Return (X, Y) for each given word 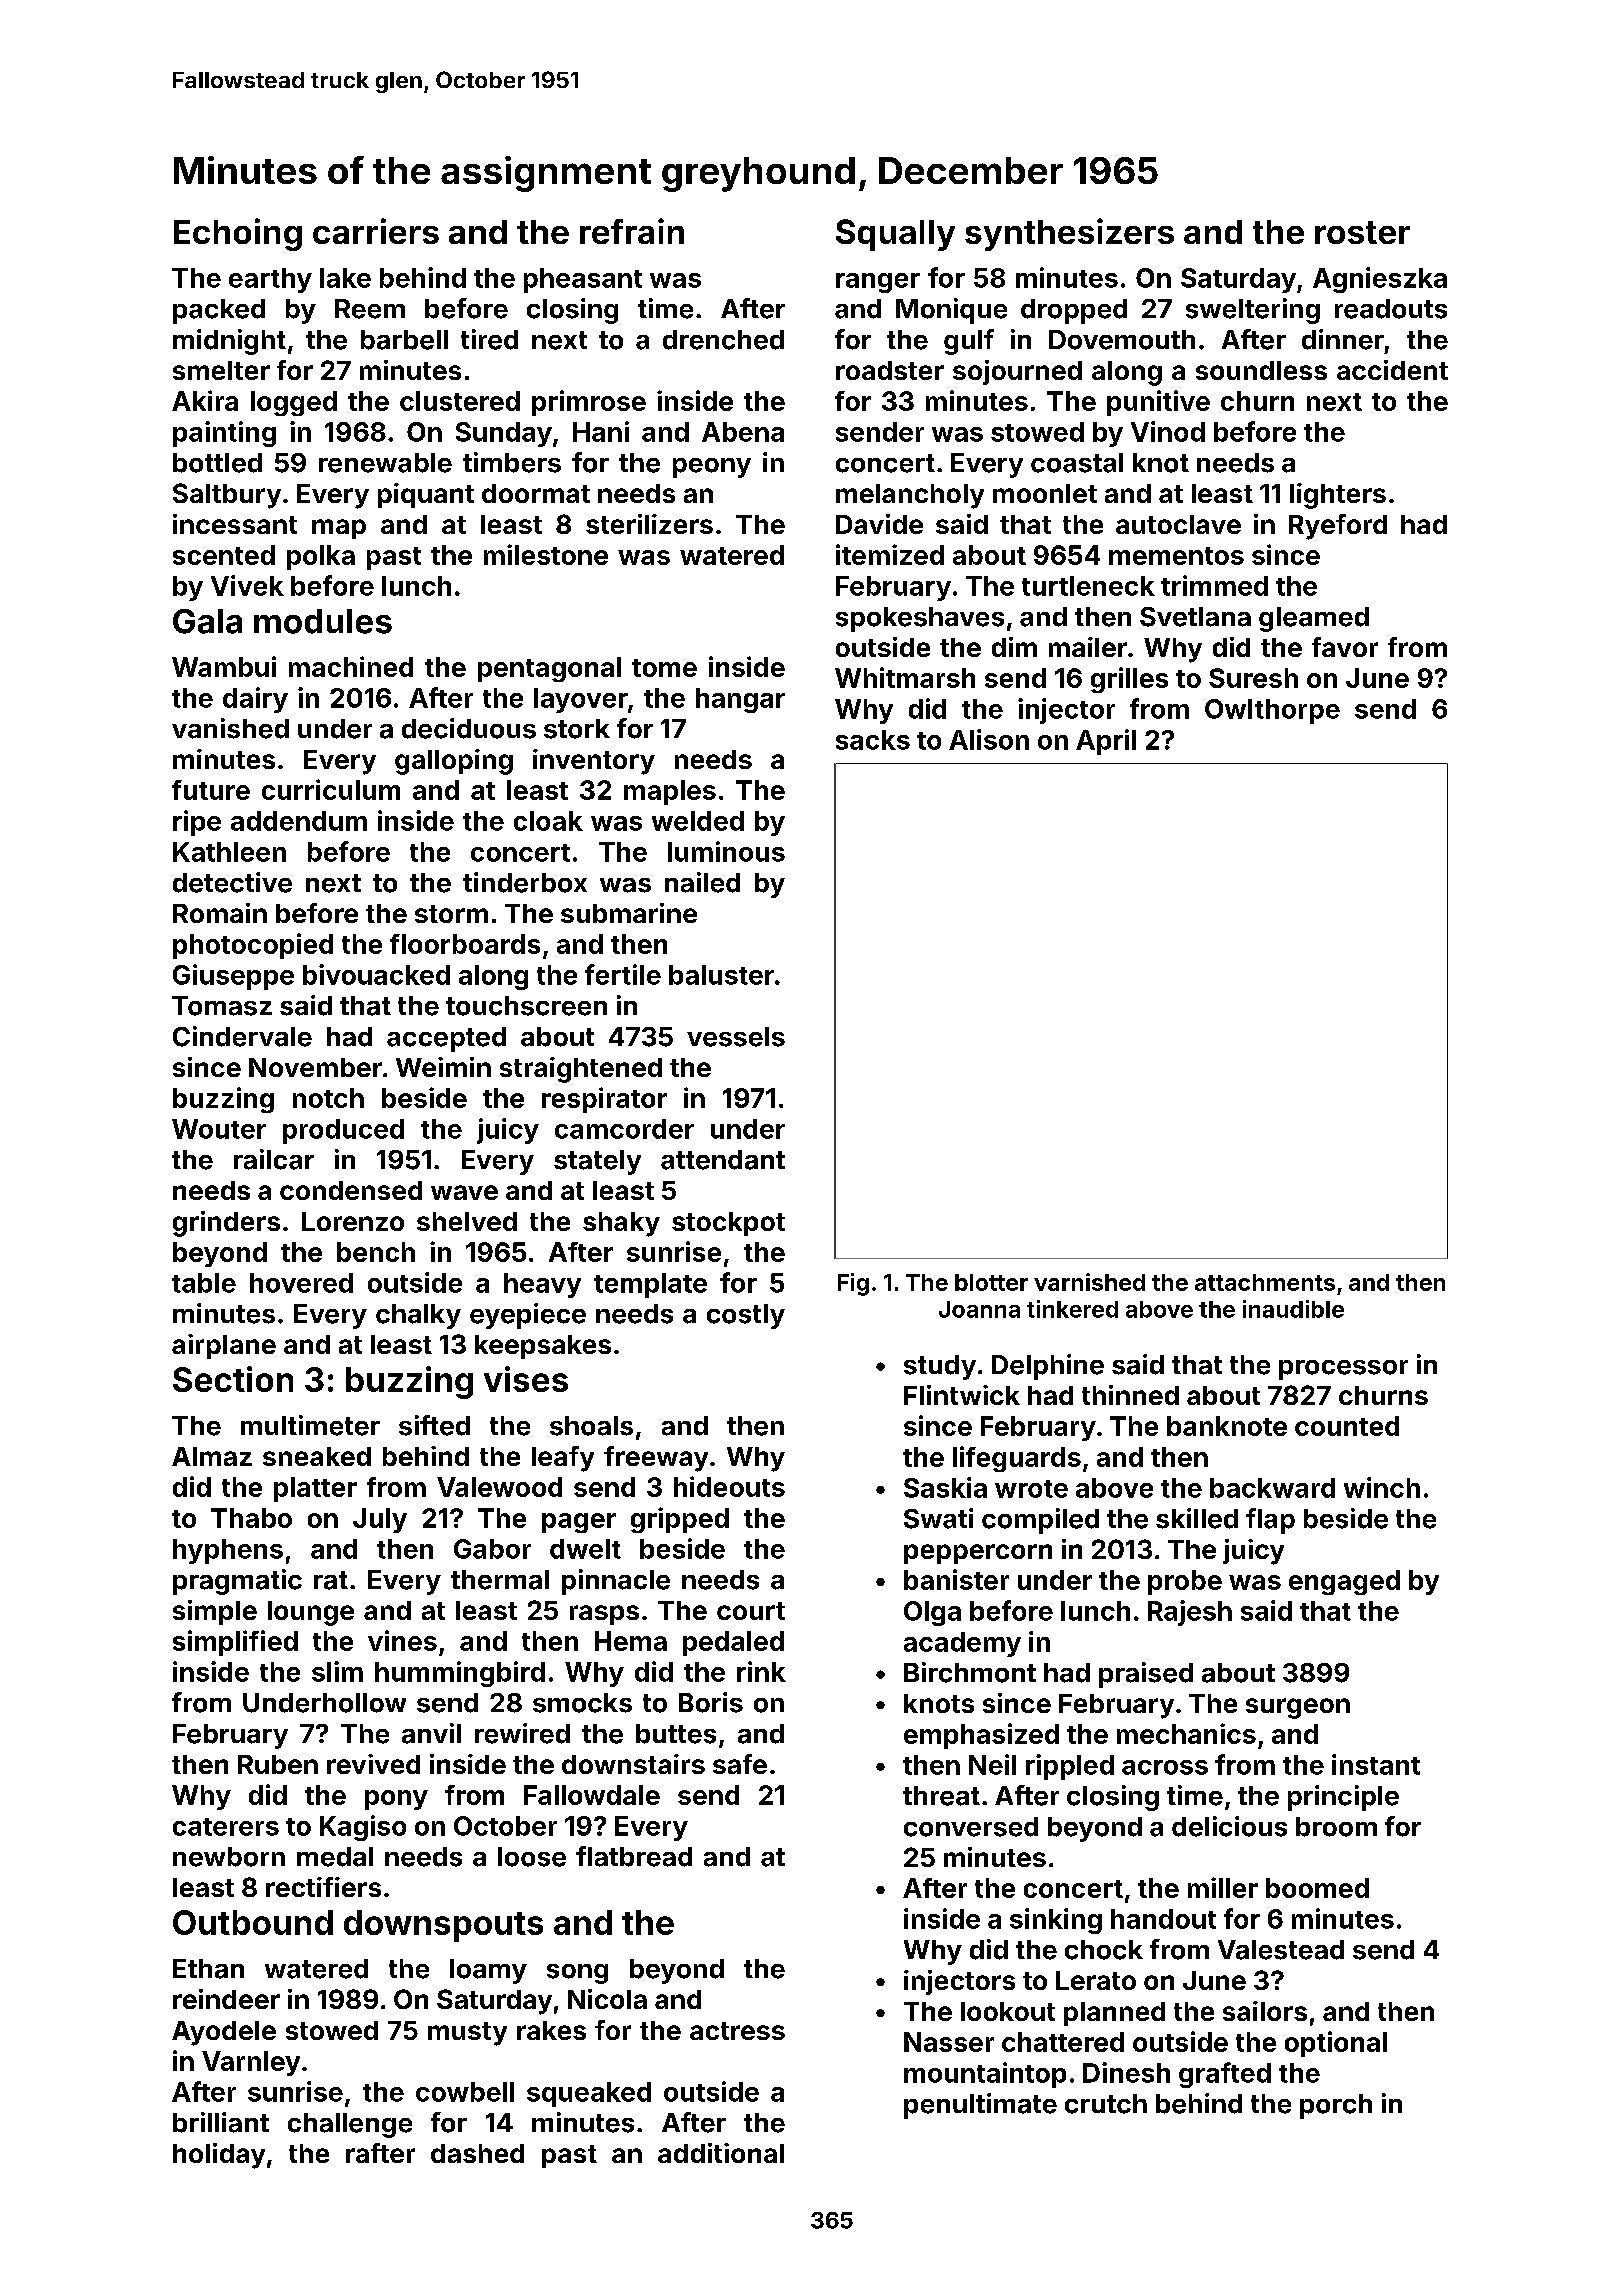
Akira (205, 400)
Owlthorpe (1272, 711)
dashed (477, 2153)
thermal (500, 1580)
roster (1362, 232)
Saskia (945, 1487)
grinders (226, 1224)
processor (1343, 1370)
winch (1382, 1487)
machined (351, 666)
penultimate (980, 2106)
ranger (878, 283)
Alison (989, 739)
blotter (991, 1282)
